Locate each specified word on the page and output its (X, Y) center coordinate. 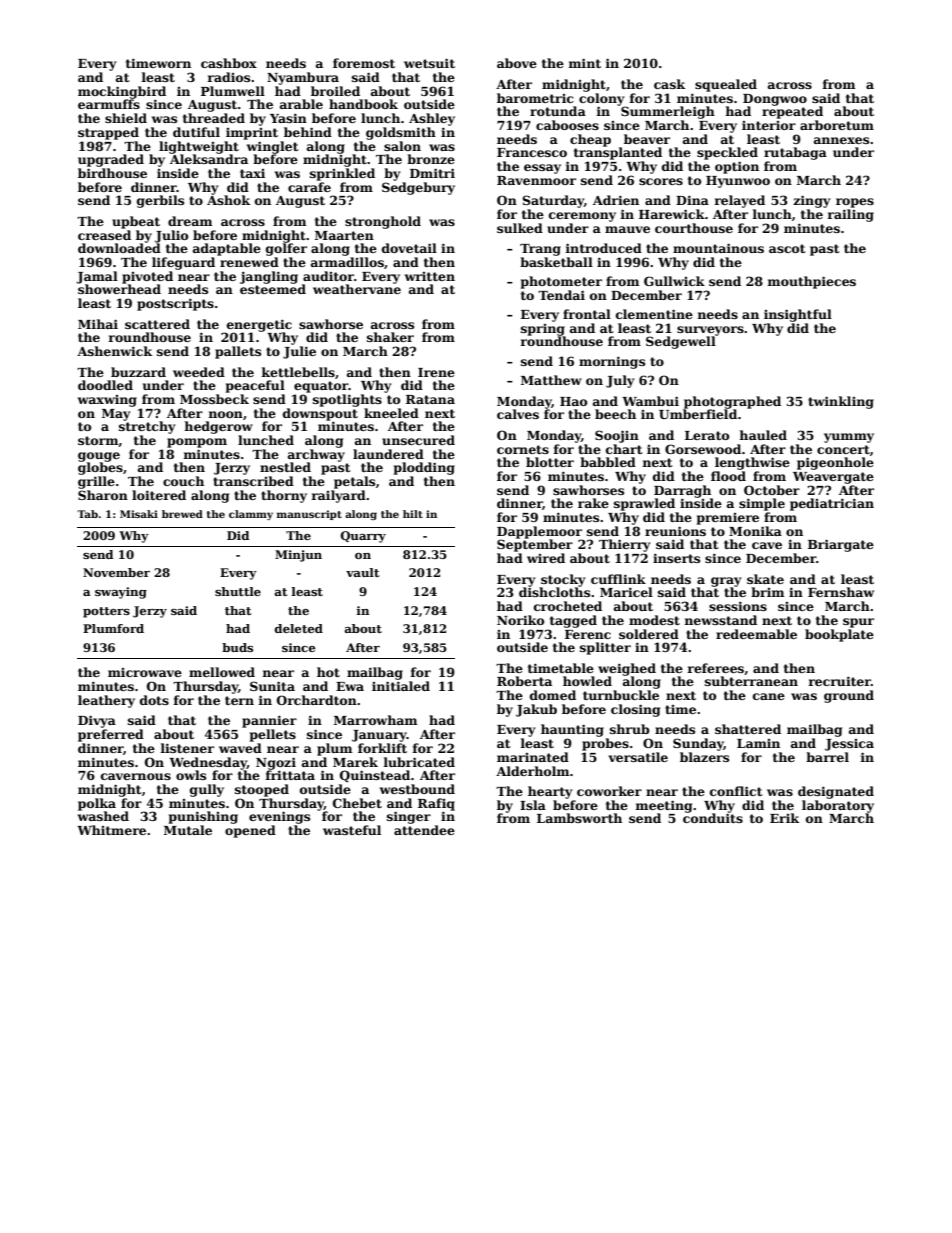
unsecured (418, 440)
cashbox (229, 63)
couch (183, 481)
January (379, 736)
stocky (563, 580)
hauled (763, 435)
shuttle (238, 591)
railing (850, 215)
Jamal (97, 277)
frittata (290, 775)
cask (669, 84)
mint (584, 63)
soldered (649, 634)
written (430, 276)
